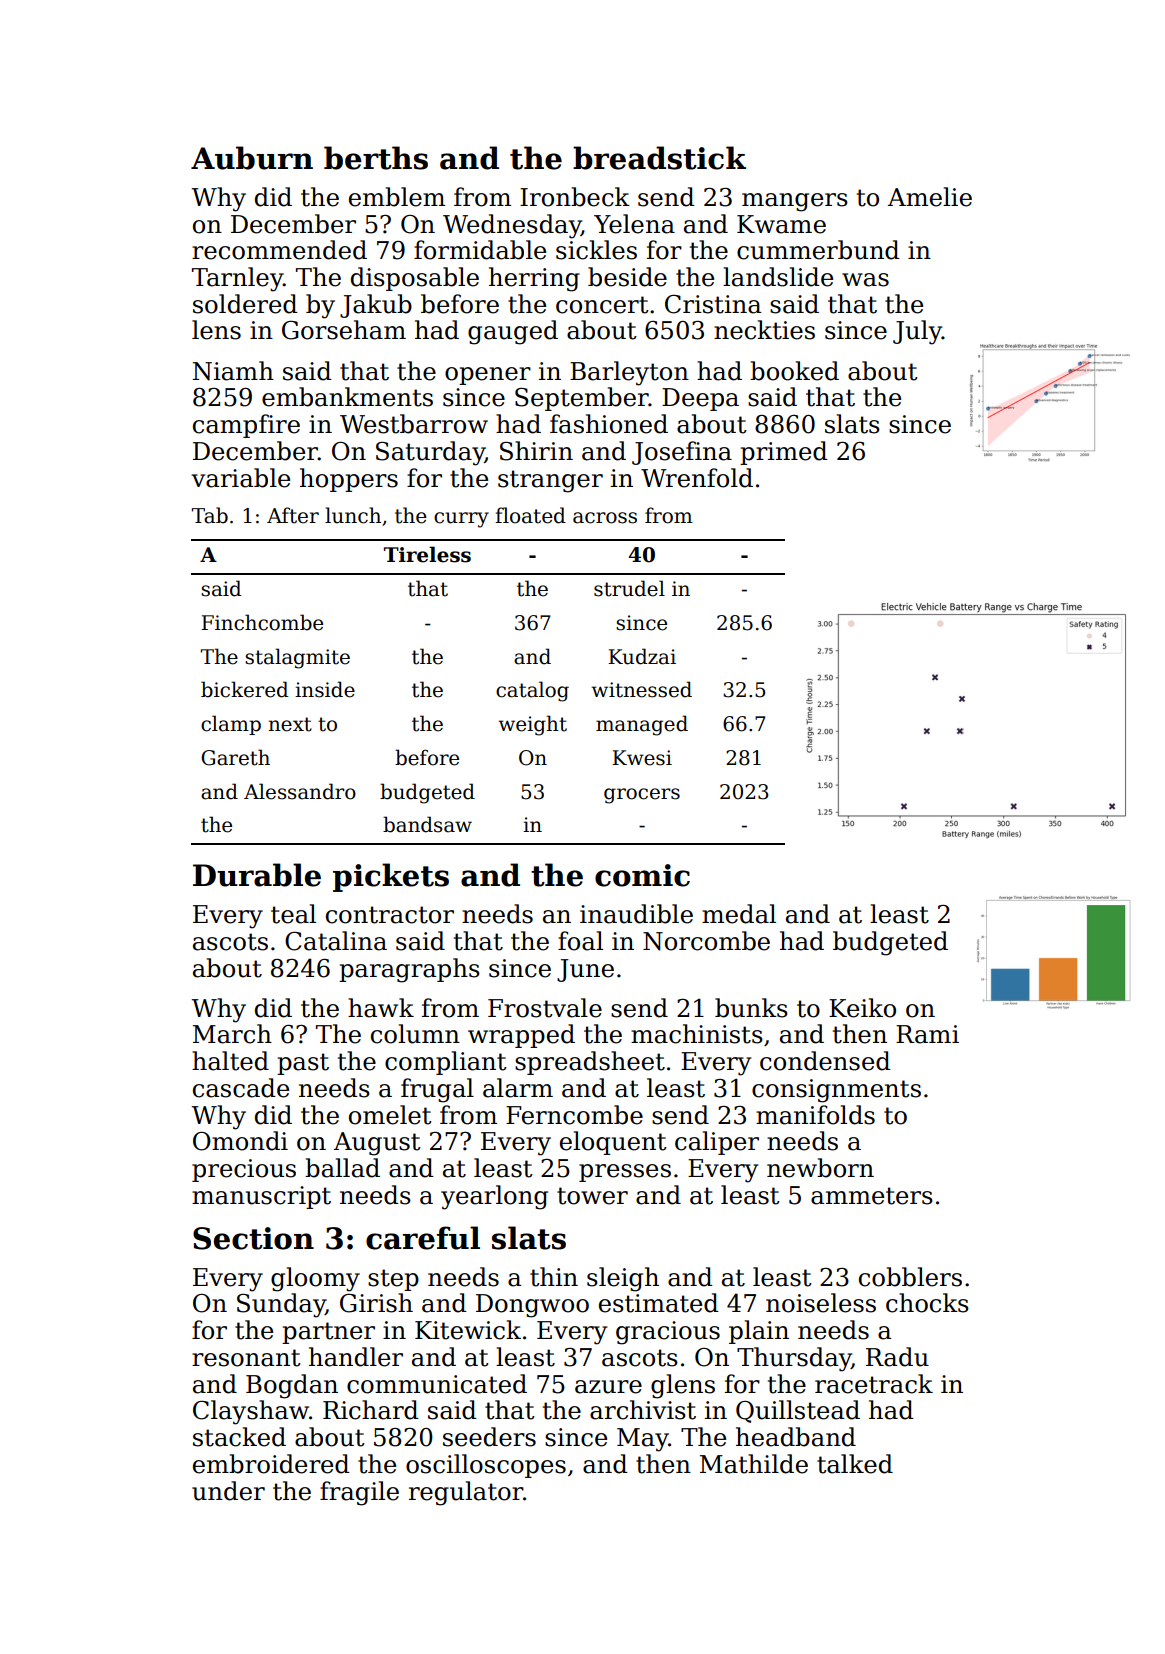 This screenshot has width=1165, height=1654. I want to click on fragile, so click(359, 1493).
